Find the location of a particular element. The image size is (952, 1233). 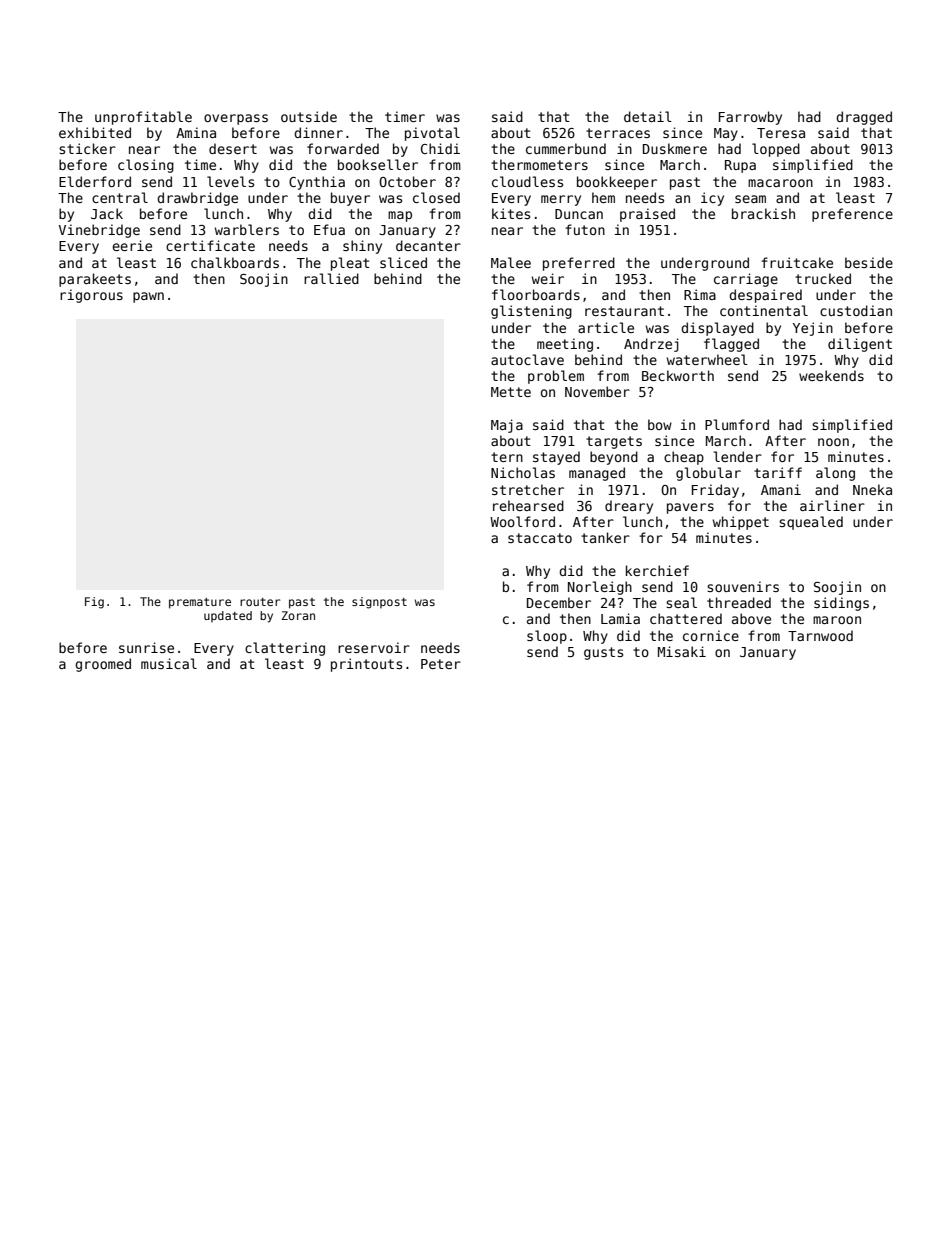

Maja is located at coordinates (507, 426).
